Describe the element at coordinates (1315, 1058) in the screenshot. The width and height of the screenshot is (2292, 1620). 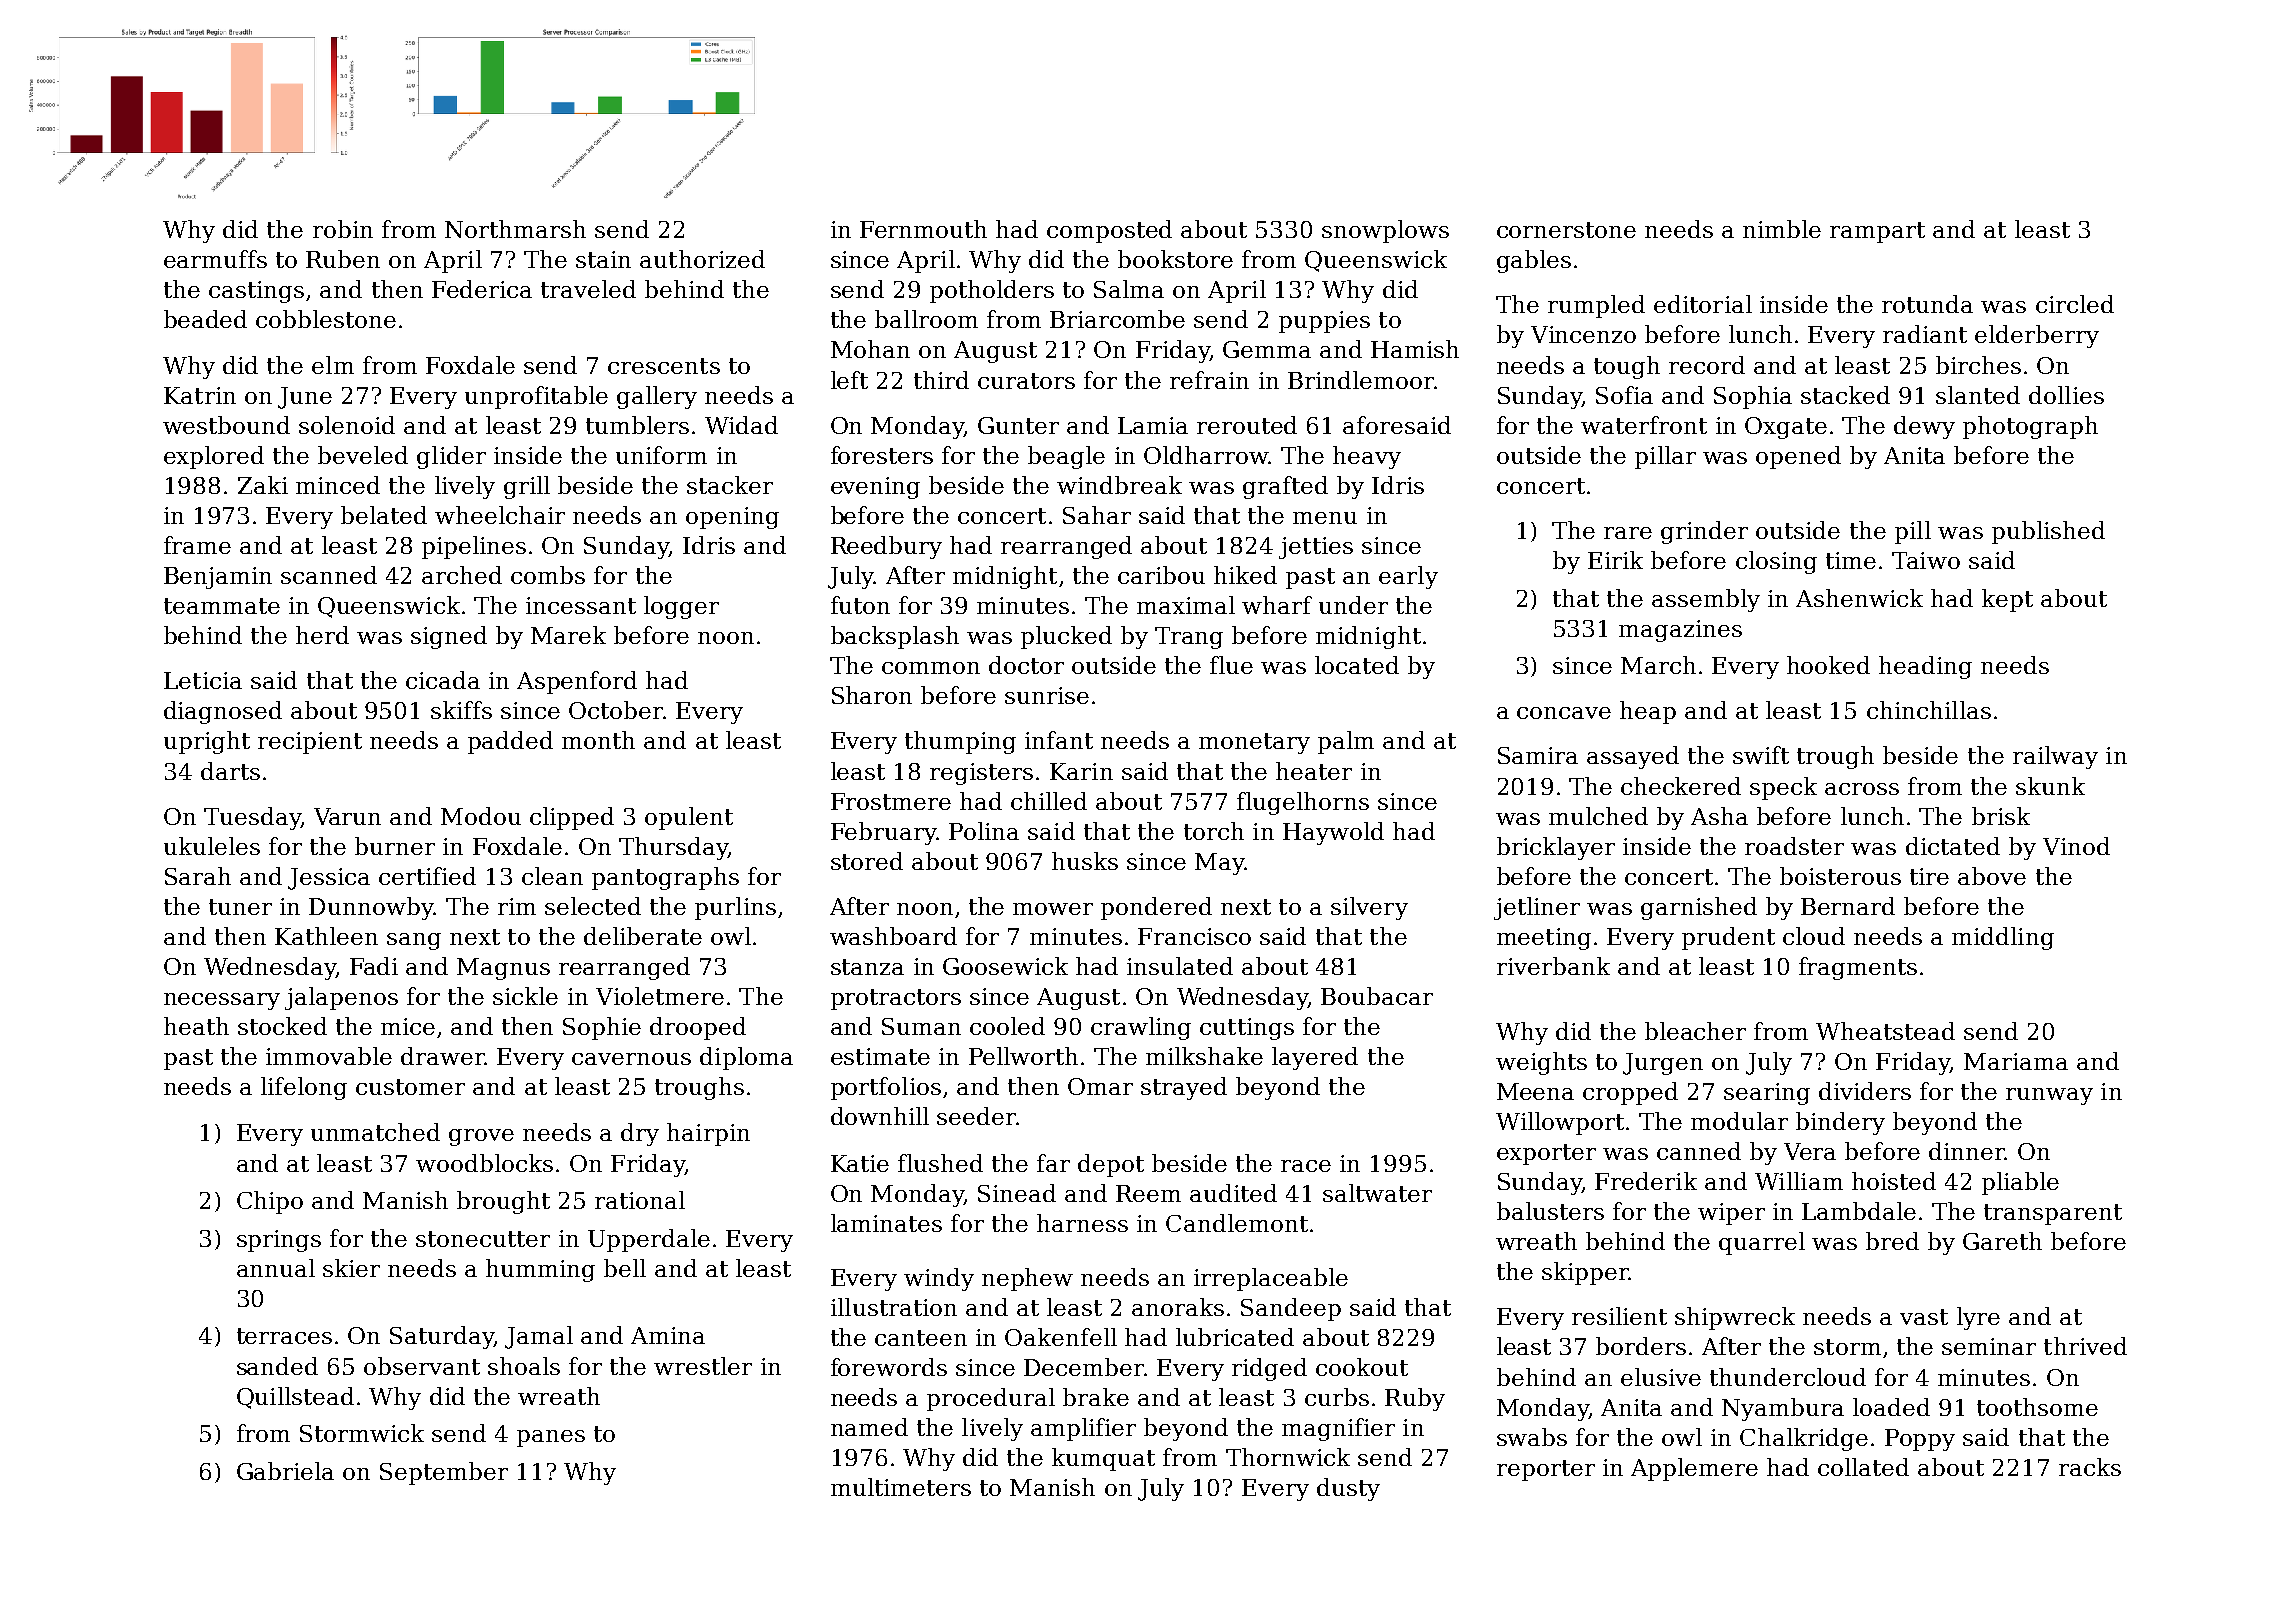
I see `layered` at that location.
